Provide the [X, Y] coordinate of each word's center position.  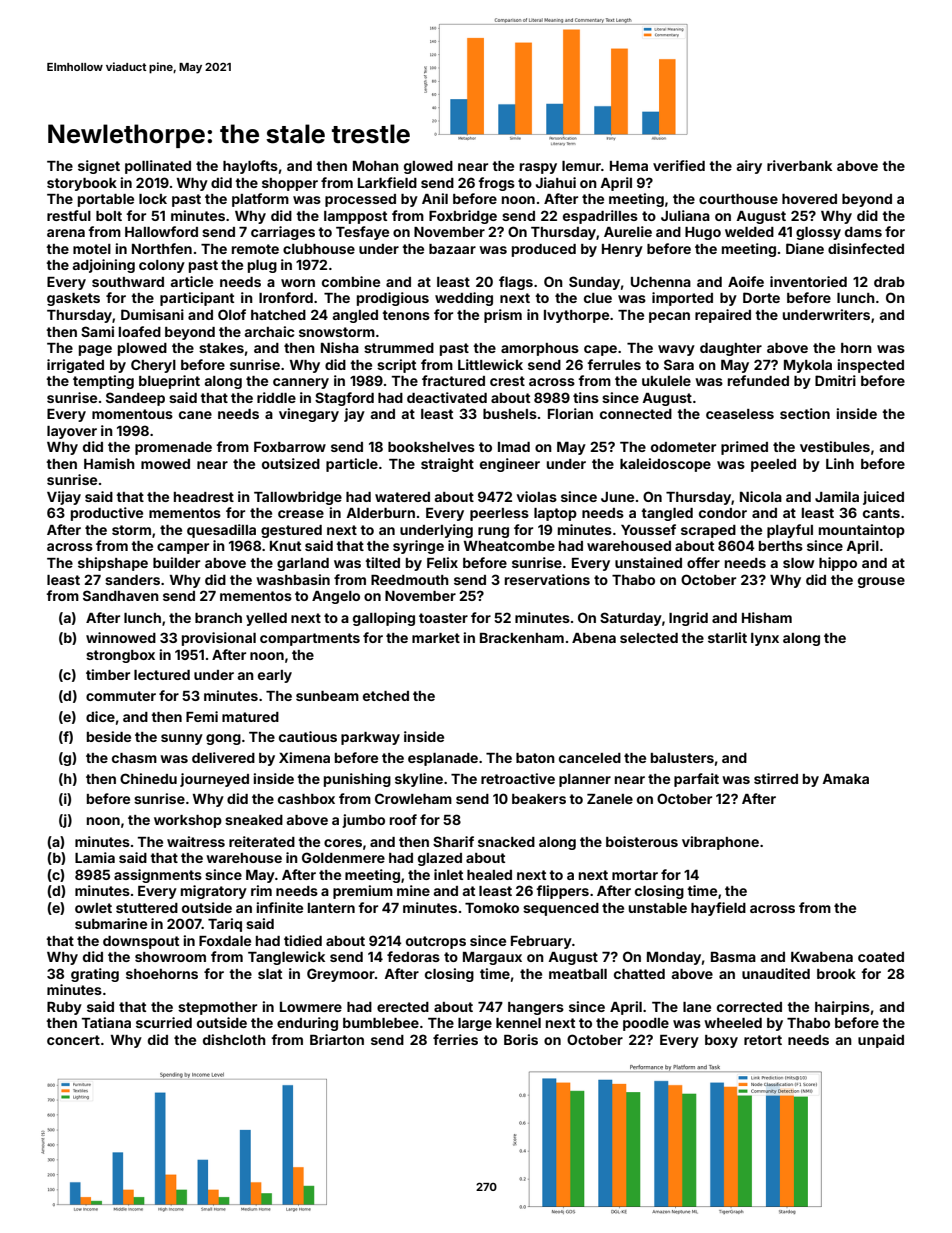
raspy [538, 168]
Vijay [64, 498]
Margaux [492, 958]
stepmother [217, 1008]
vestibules [835, 446]
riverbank [799, 165]
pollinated [158, 167]
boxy [721, 1041]
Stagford [344, 399]
